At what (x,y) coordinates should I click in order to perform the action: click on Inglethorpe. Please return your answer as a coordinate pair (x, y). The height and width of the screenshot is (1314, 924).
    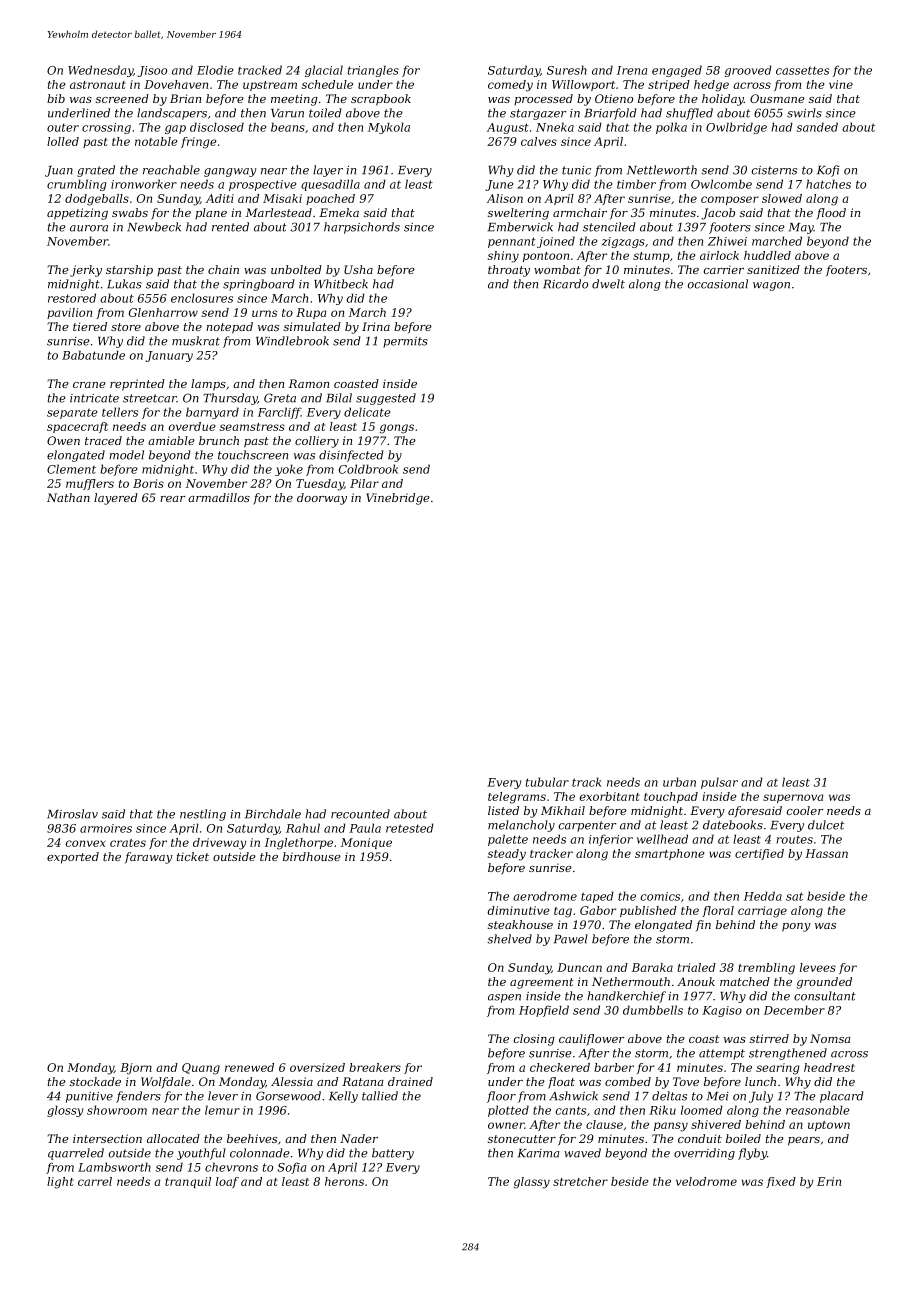
    Looking at the image, I should click on (299, 844).
